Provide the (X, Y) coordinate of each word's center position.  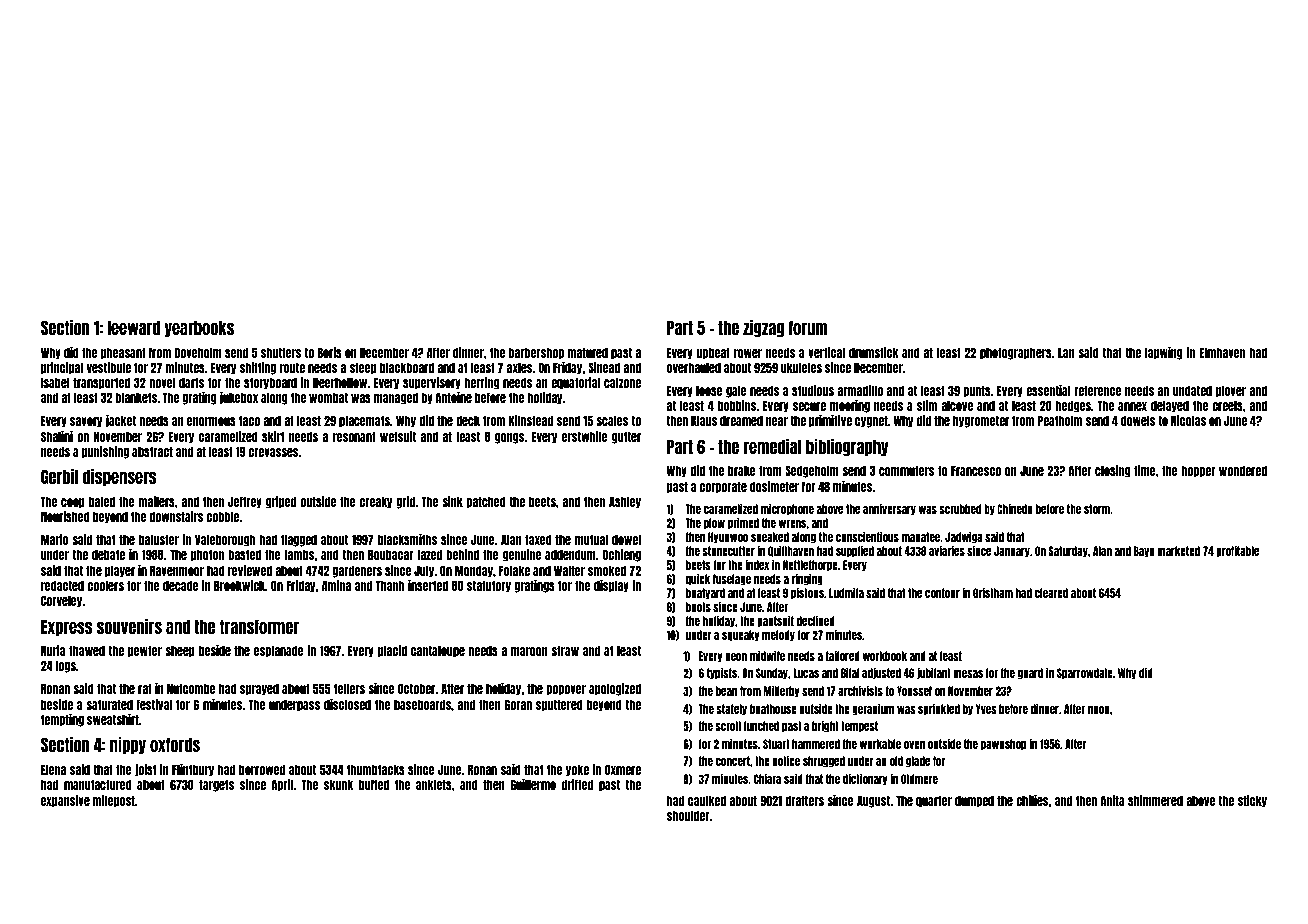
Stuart (776, 744)
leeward (133, 328)
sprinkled (939, 710)
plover (1231, 391)
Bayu (1144, 552)
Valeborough (225, 540)
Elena (53, 769)
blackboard (407, 367)
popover (566, 690)
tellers (349, 688)
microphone (787, 510)
